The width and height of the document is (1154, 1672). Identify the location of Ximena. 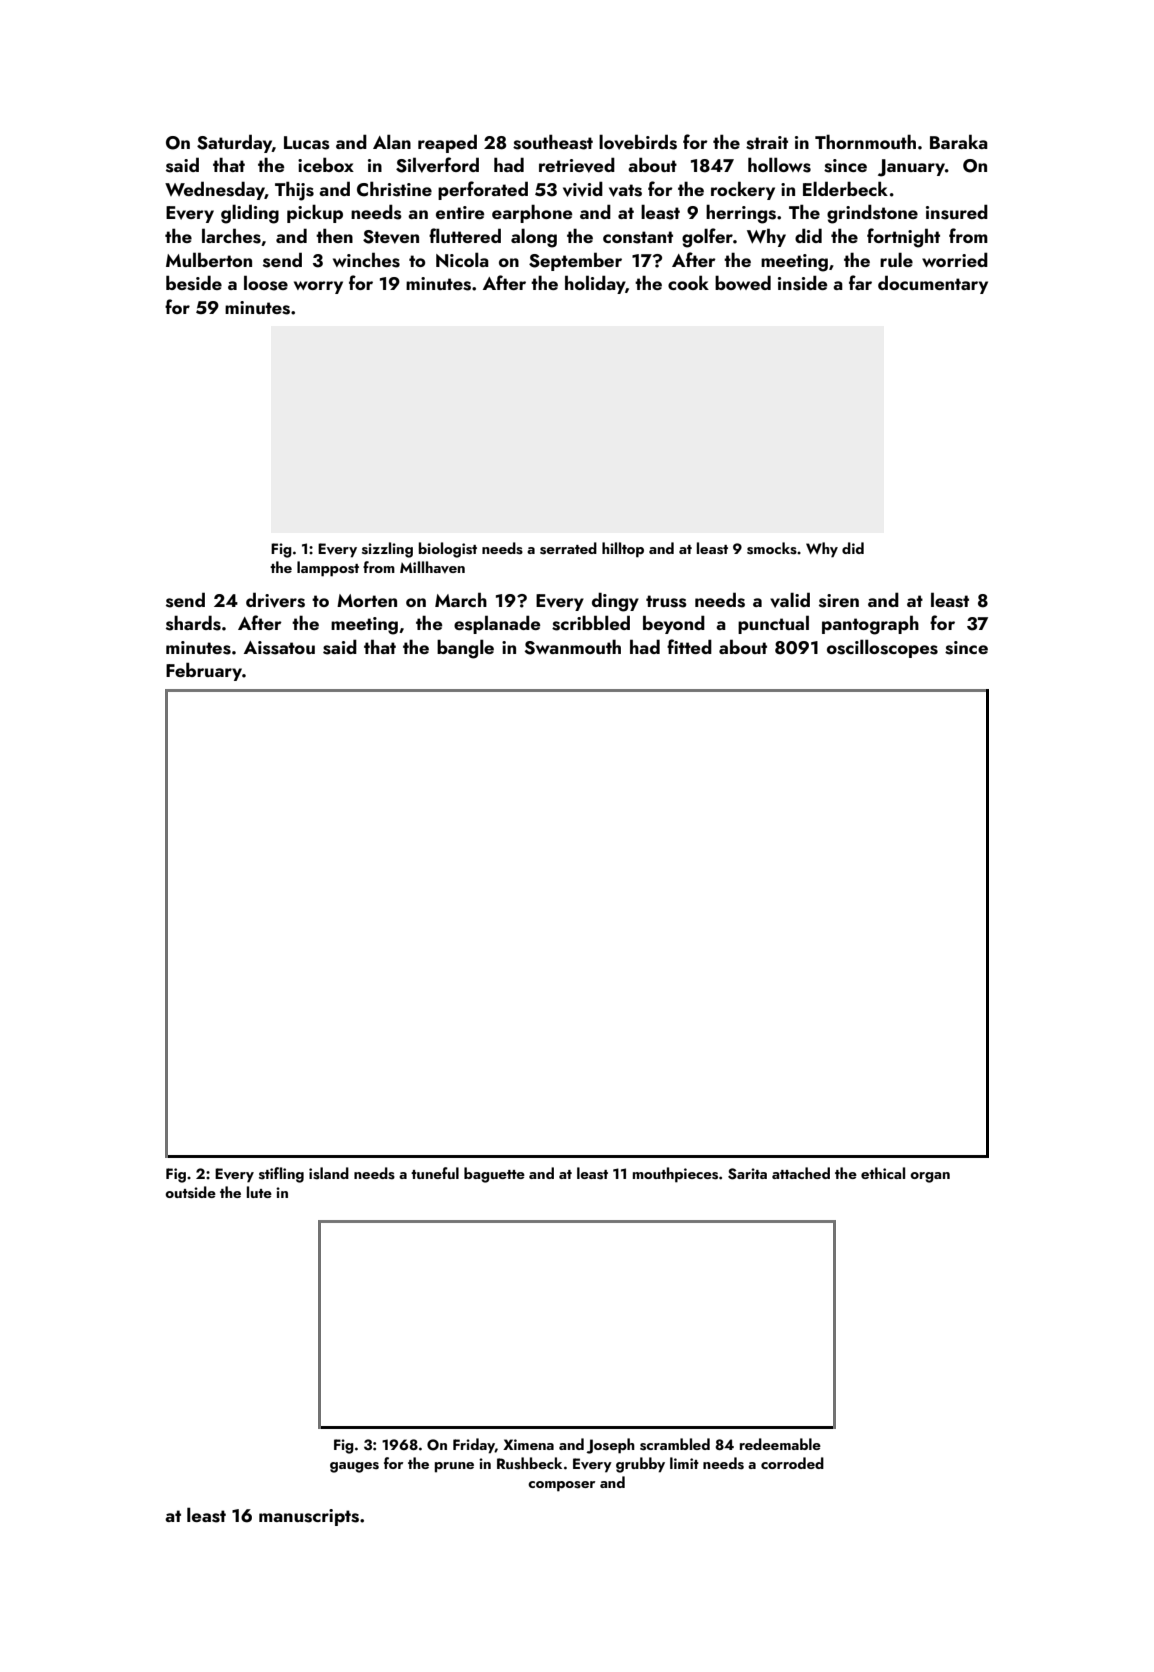
(528, 1444).
